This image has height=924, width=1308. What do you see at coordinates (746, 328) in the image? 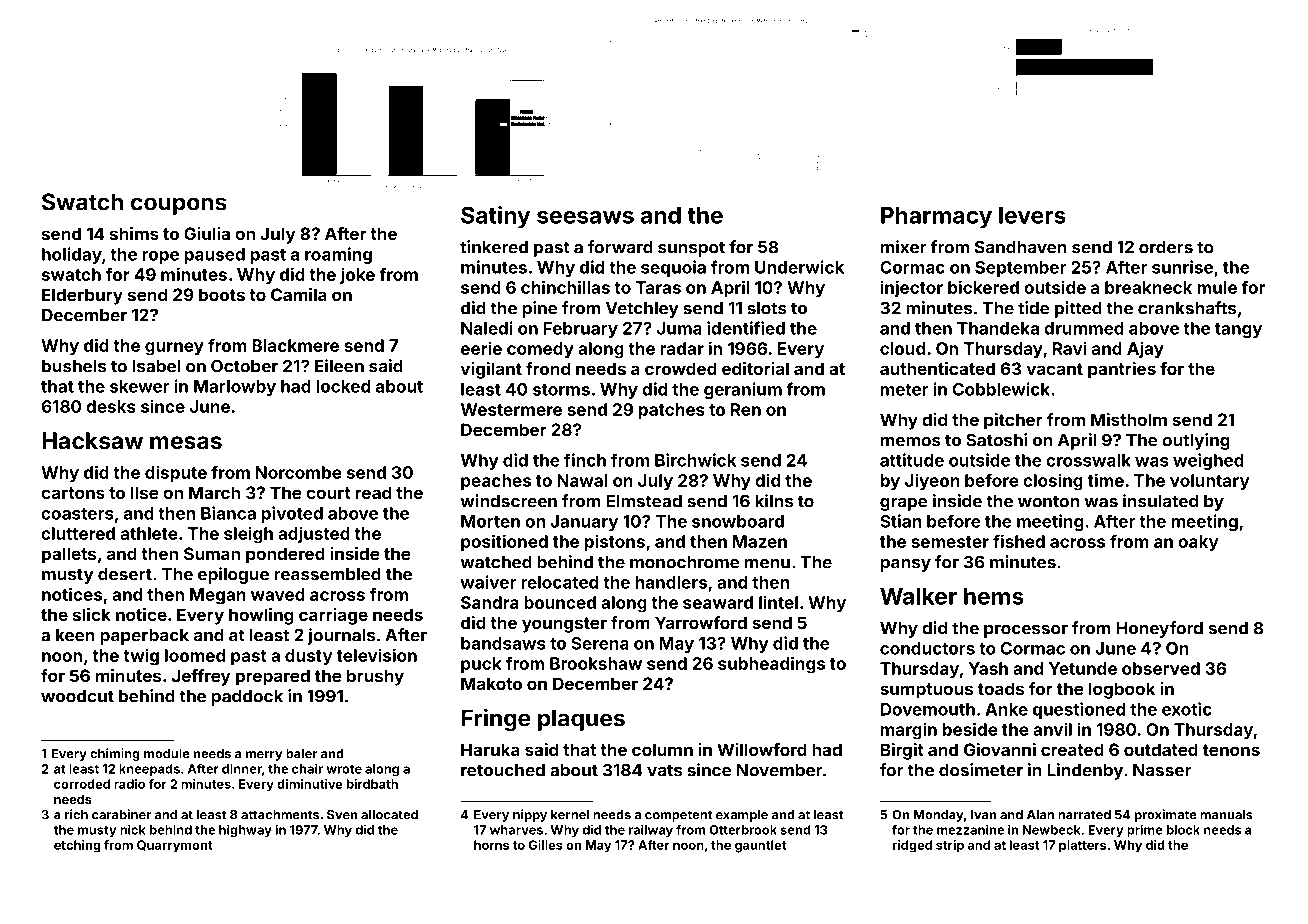
I see `identified` at bounding box center [746, 328].
